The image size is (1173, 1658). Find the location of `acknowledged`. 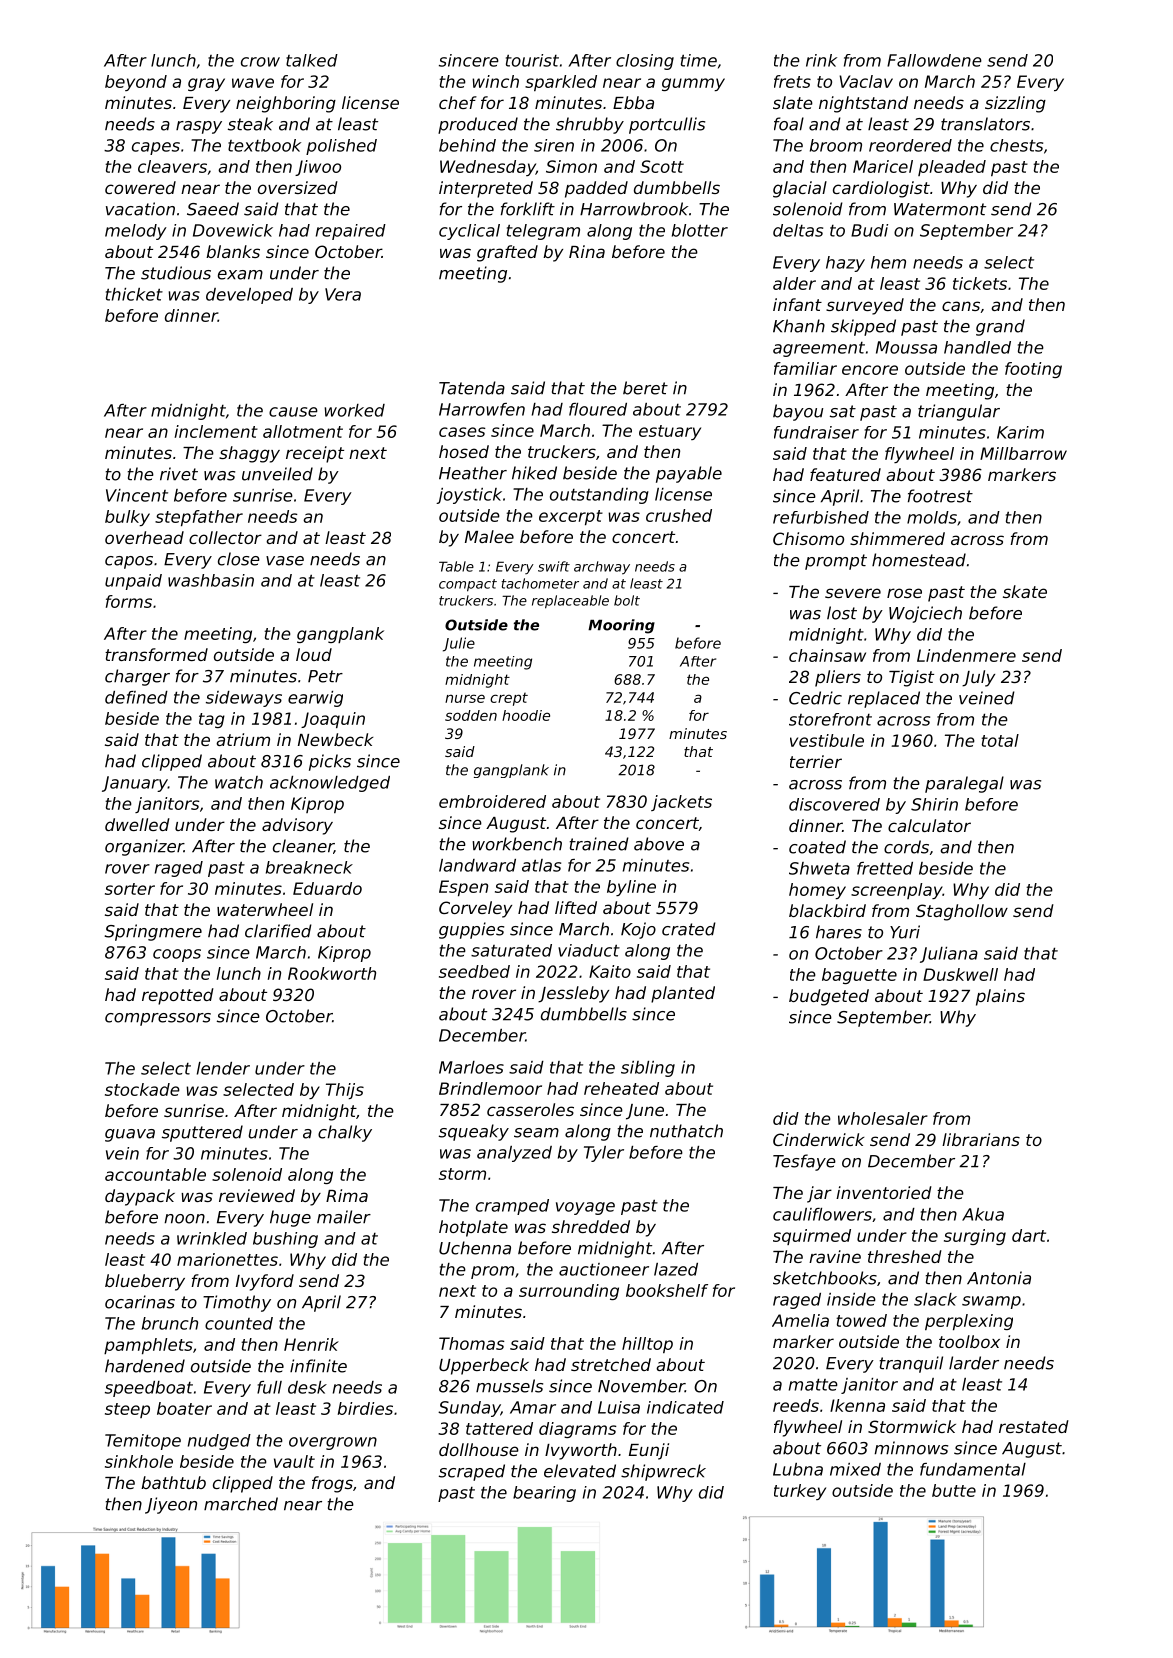

acknowledged is located at coordinates (330, 784).
